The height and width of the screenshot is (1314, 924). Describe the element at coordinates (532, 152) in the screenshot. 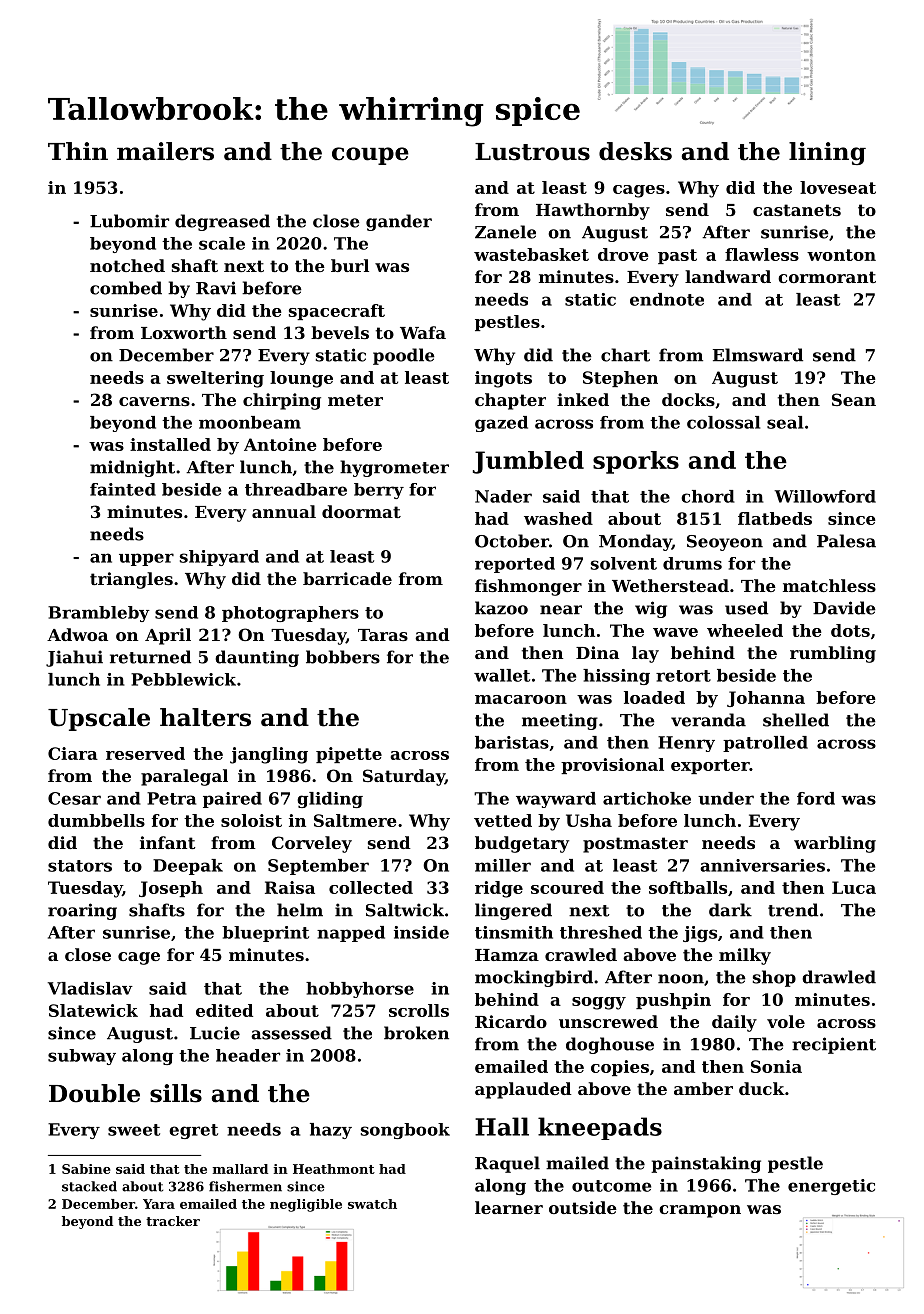

I see `Lustrous` at that location.
